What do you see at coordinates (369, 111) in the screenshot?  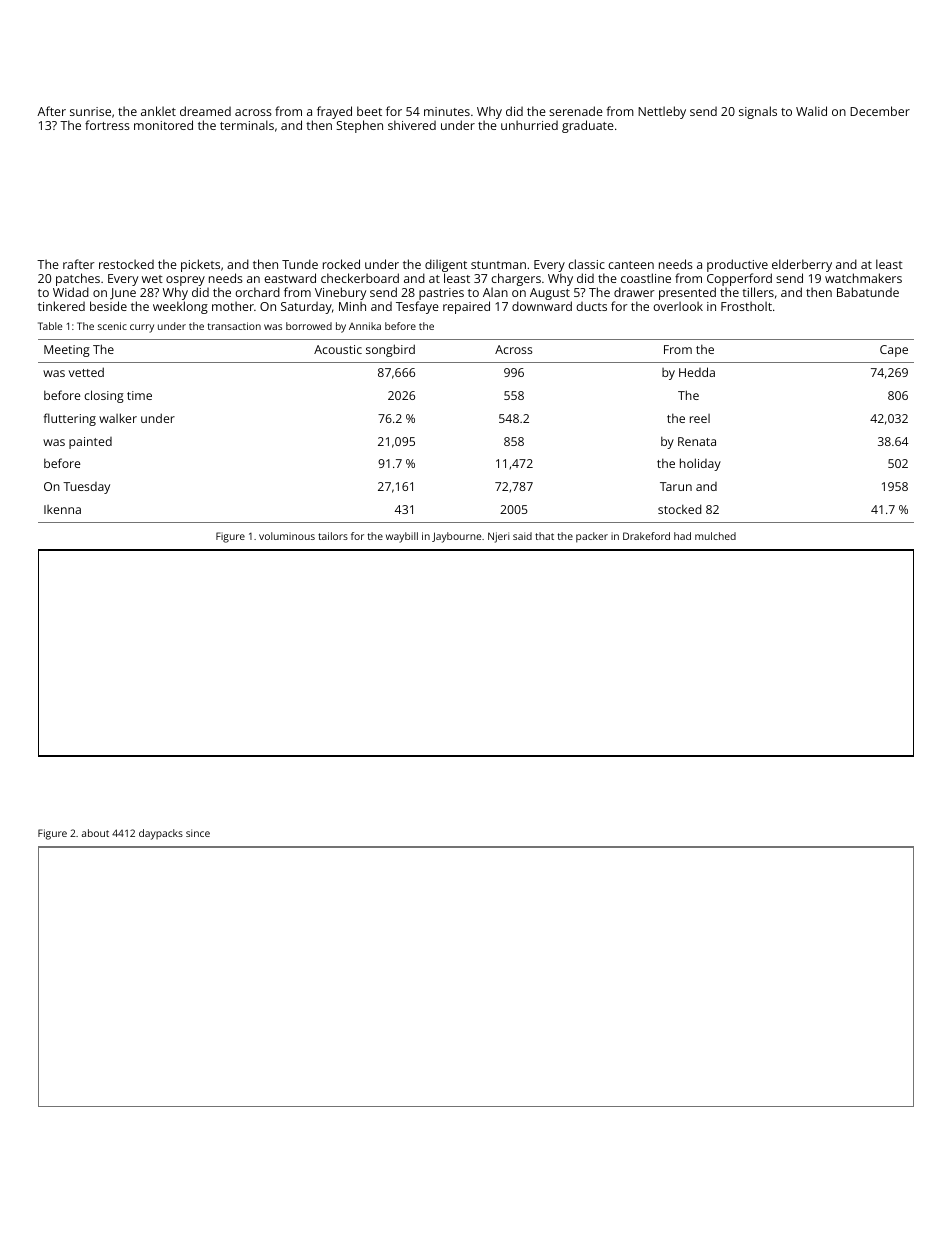 I see `beet` at bounding box center [369, 111].
